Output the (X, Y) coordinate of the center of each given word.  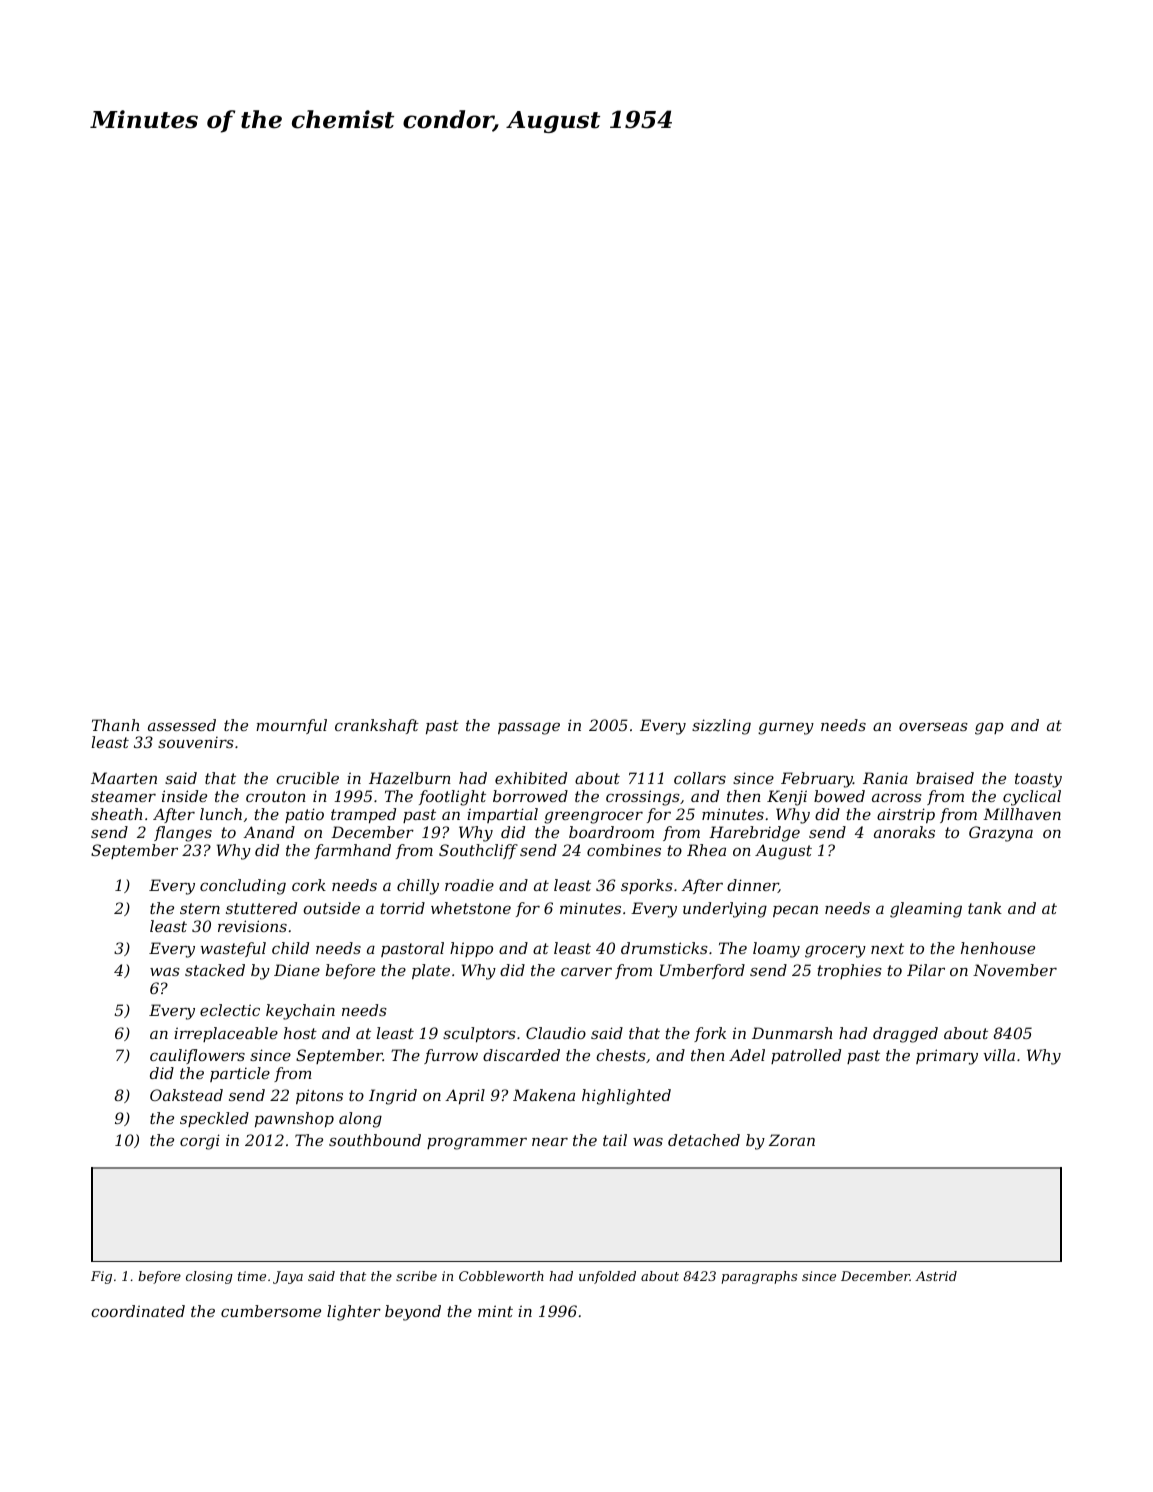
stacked (215, 970)
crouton (276, 796)
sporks (647, 886)
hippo (471, 949)
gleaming (926, 910)
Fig (101, 1277)
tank (985, 908)
